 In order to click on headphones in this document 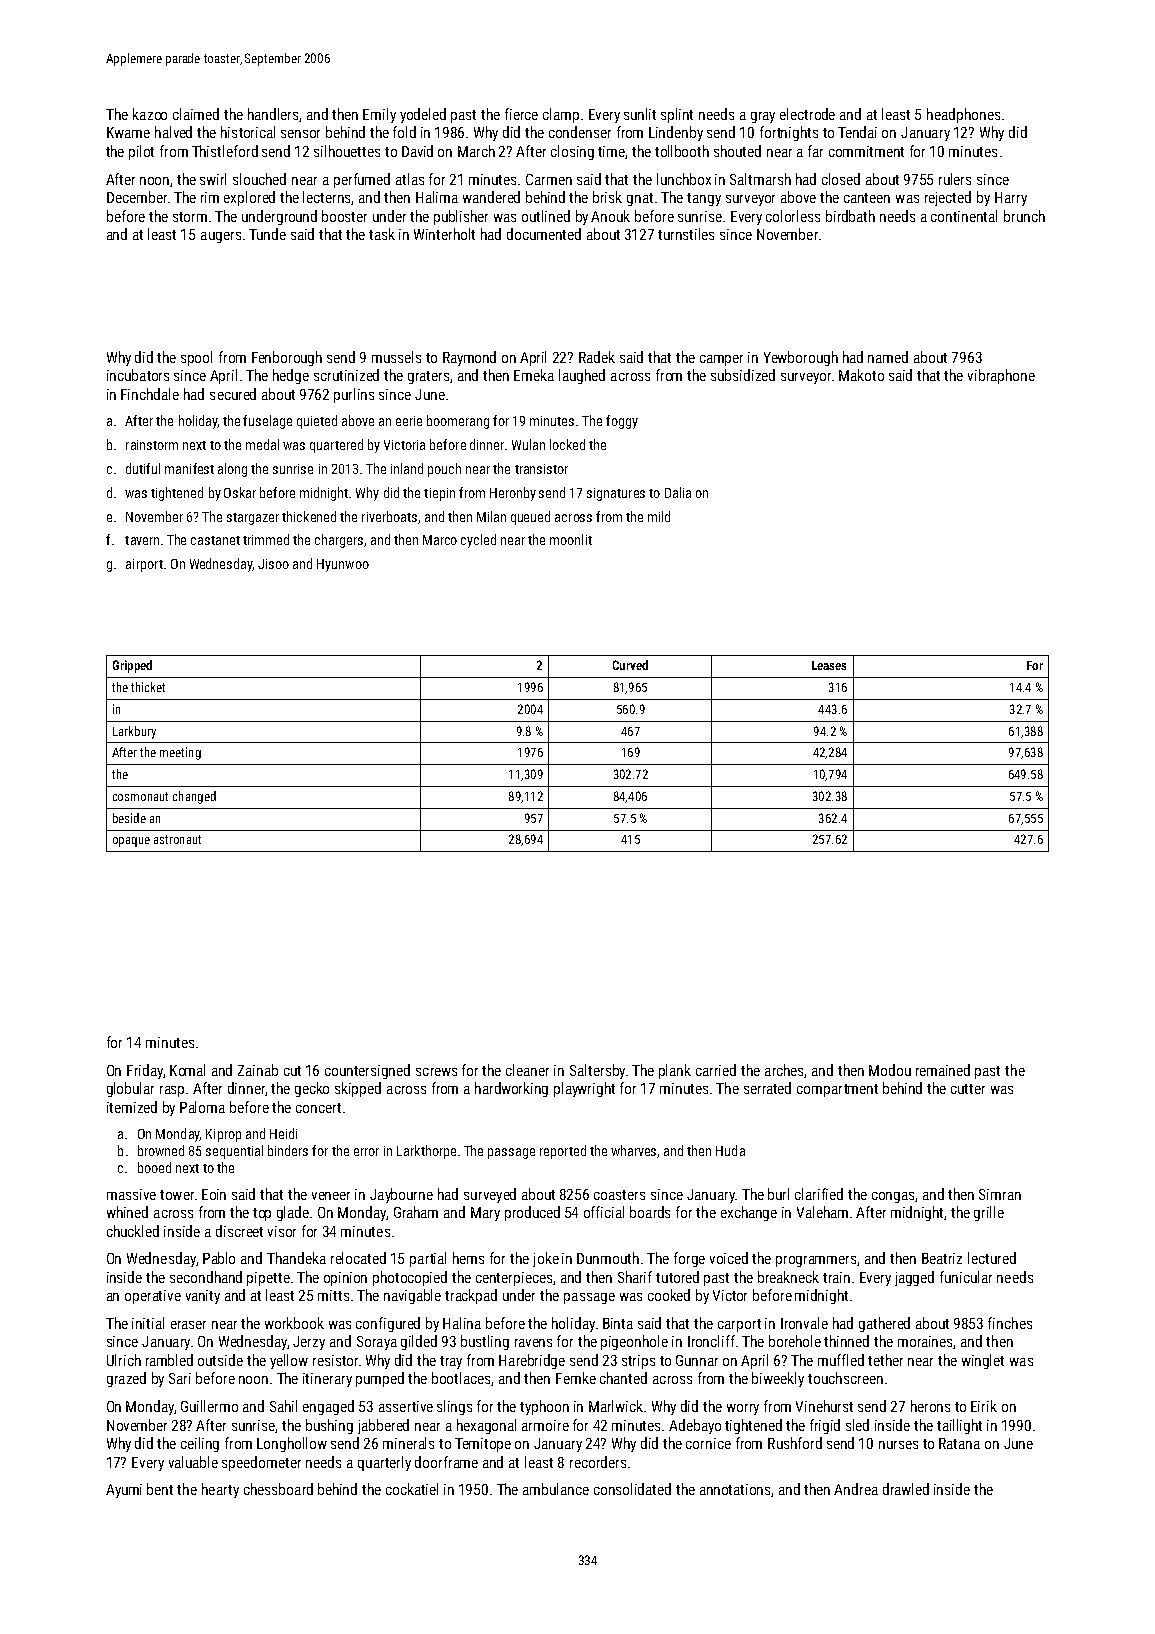, I will do `click(963, 115)`.
